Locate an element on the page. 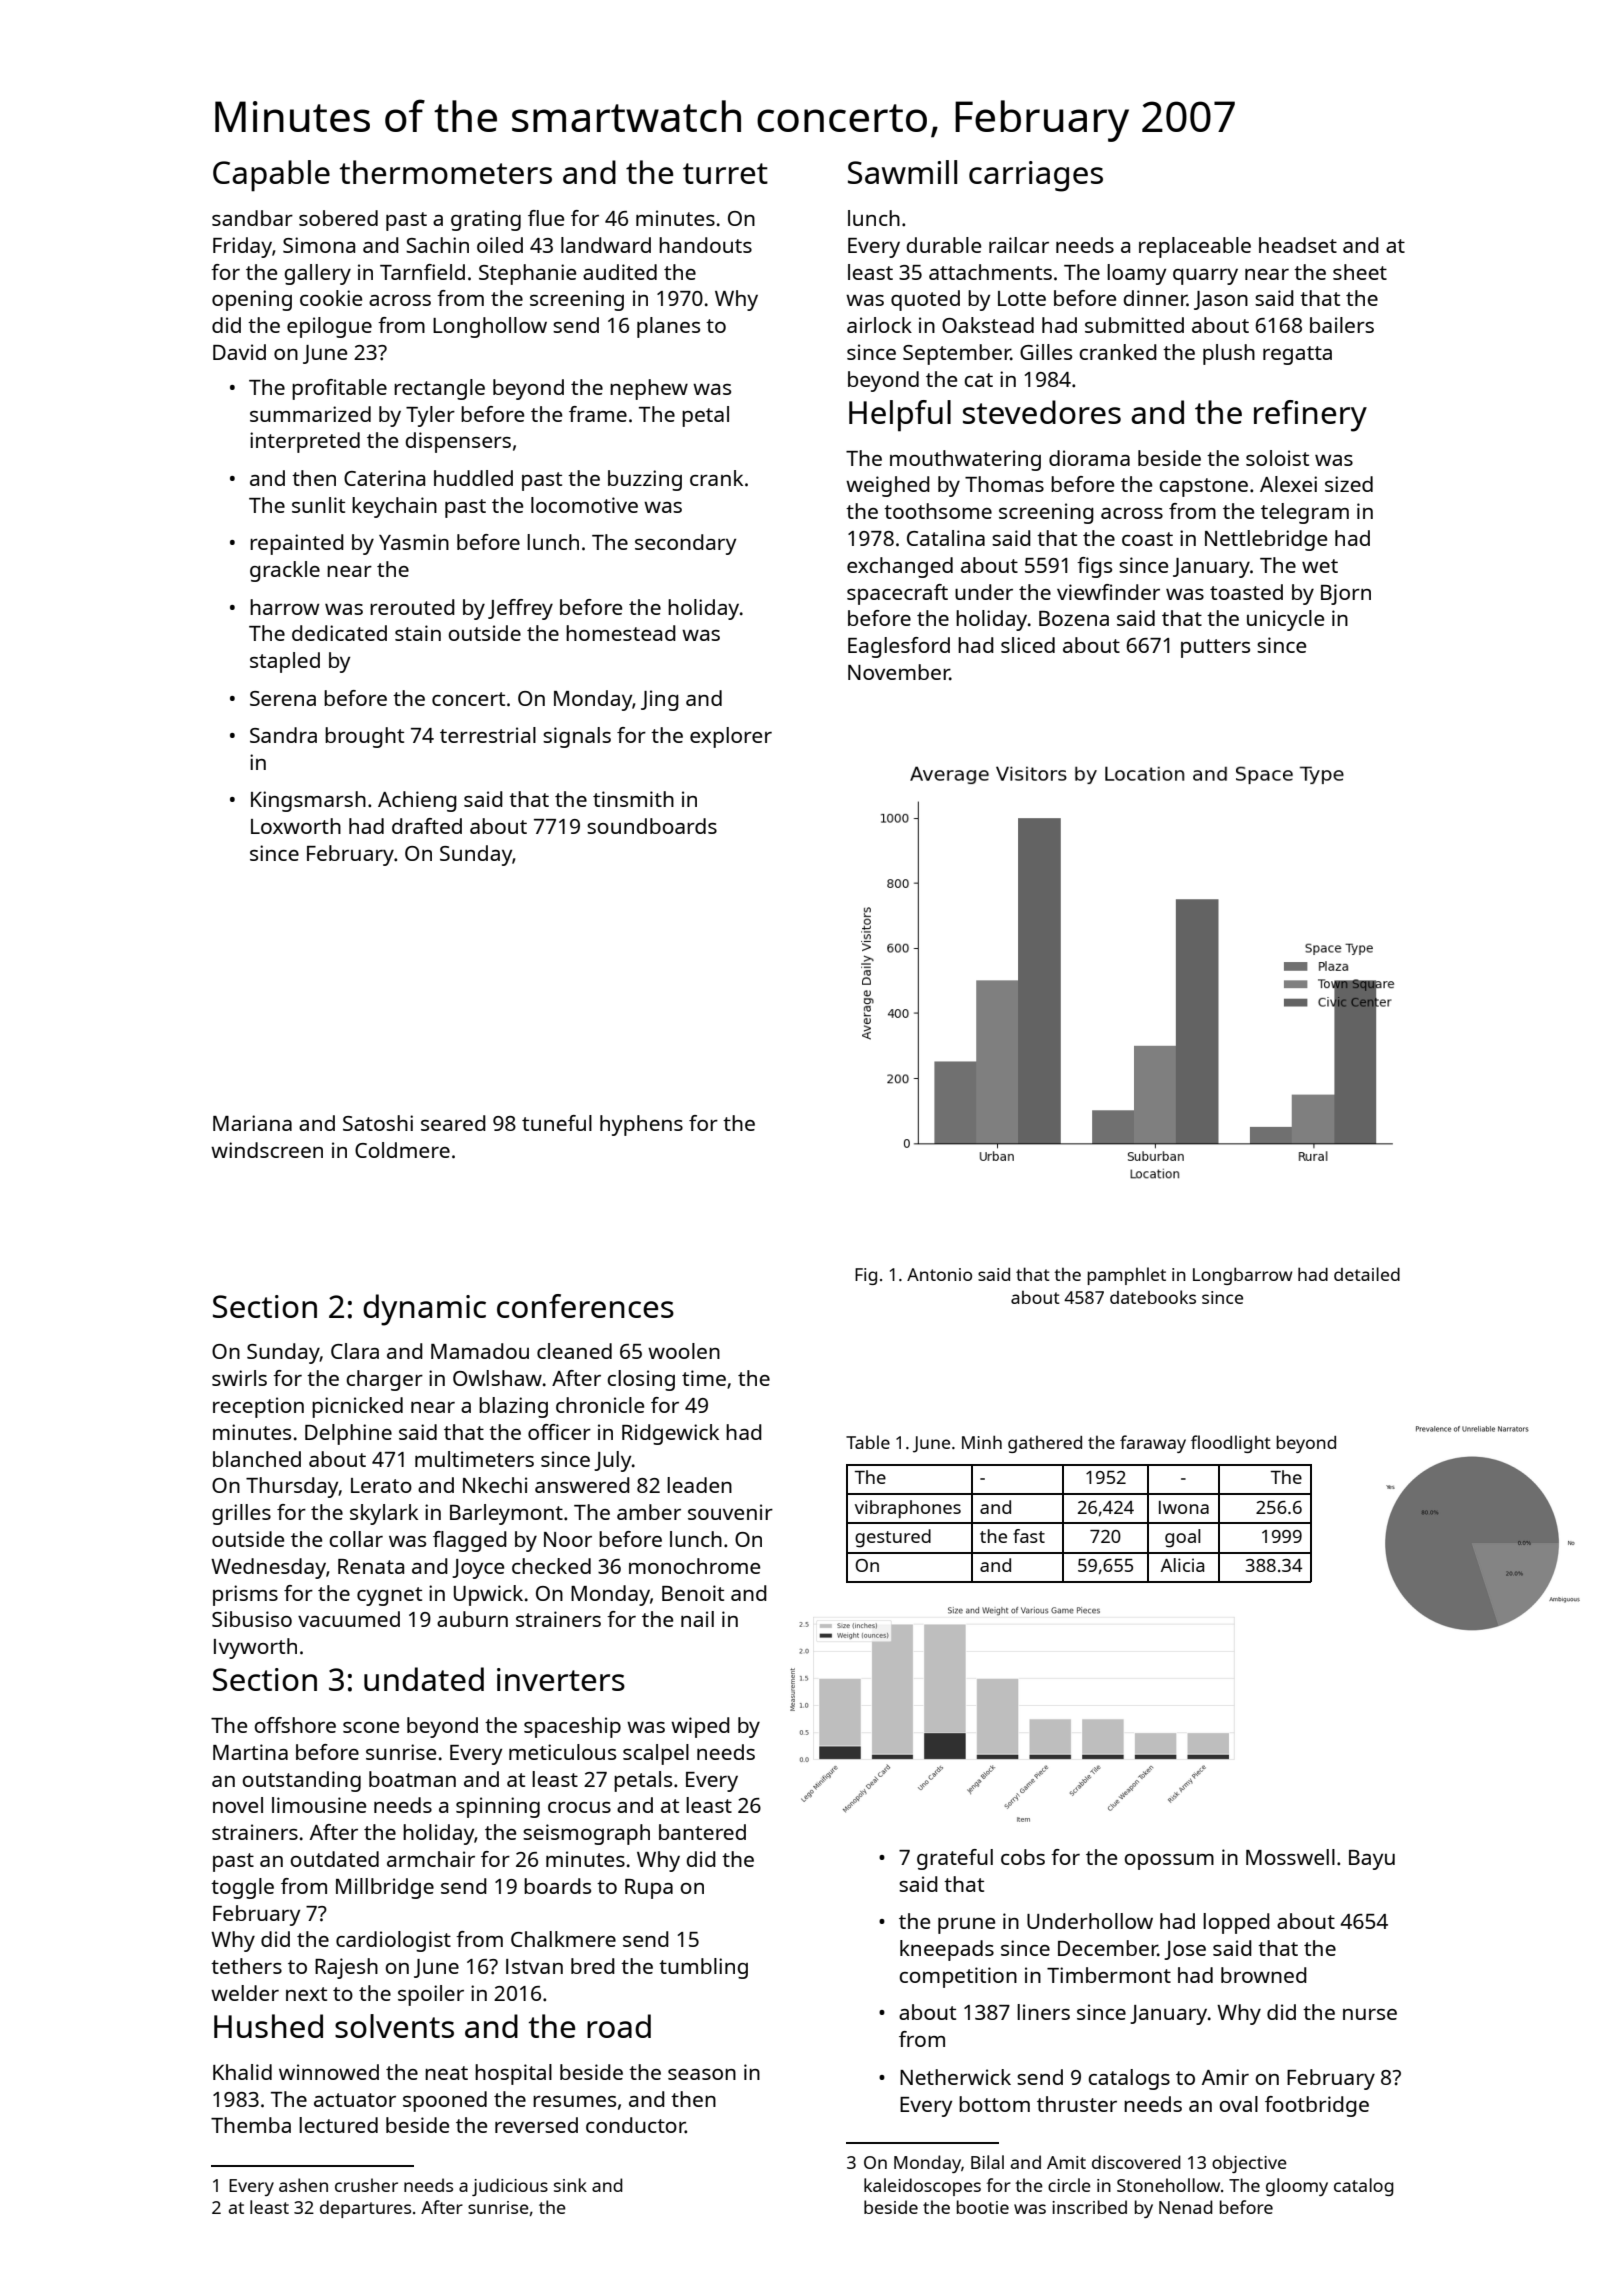 The height and width of the page is (2292, 1620). sink is located at coordinates (570, 2185).
